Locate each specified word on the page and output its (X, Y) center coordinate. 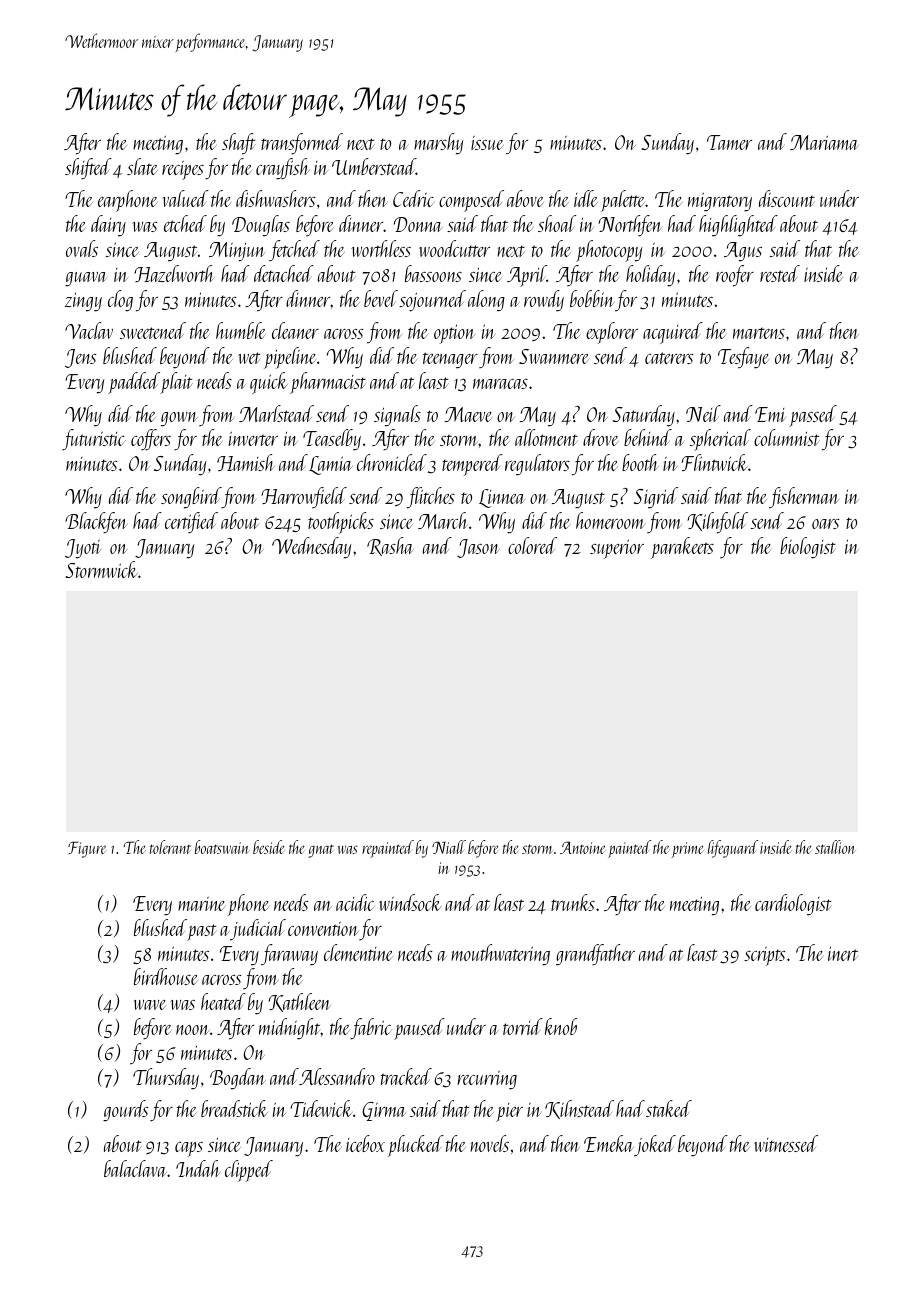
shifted (88, 168)
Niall (449, 847)
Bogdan (238, 1078)
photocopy (609, 251)
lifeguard (733, 849)
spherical (720, 440)
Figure (87, 849)
